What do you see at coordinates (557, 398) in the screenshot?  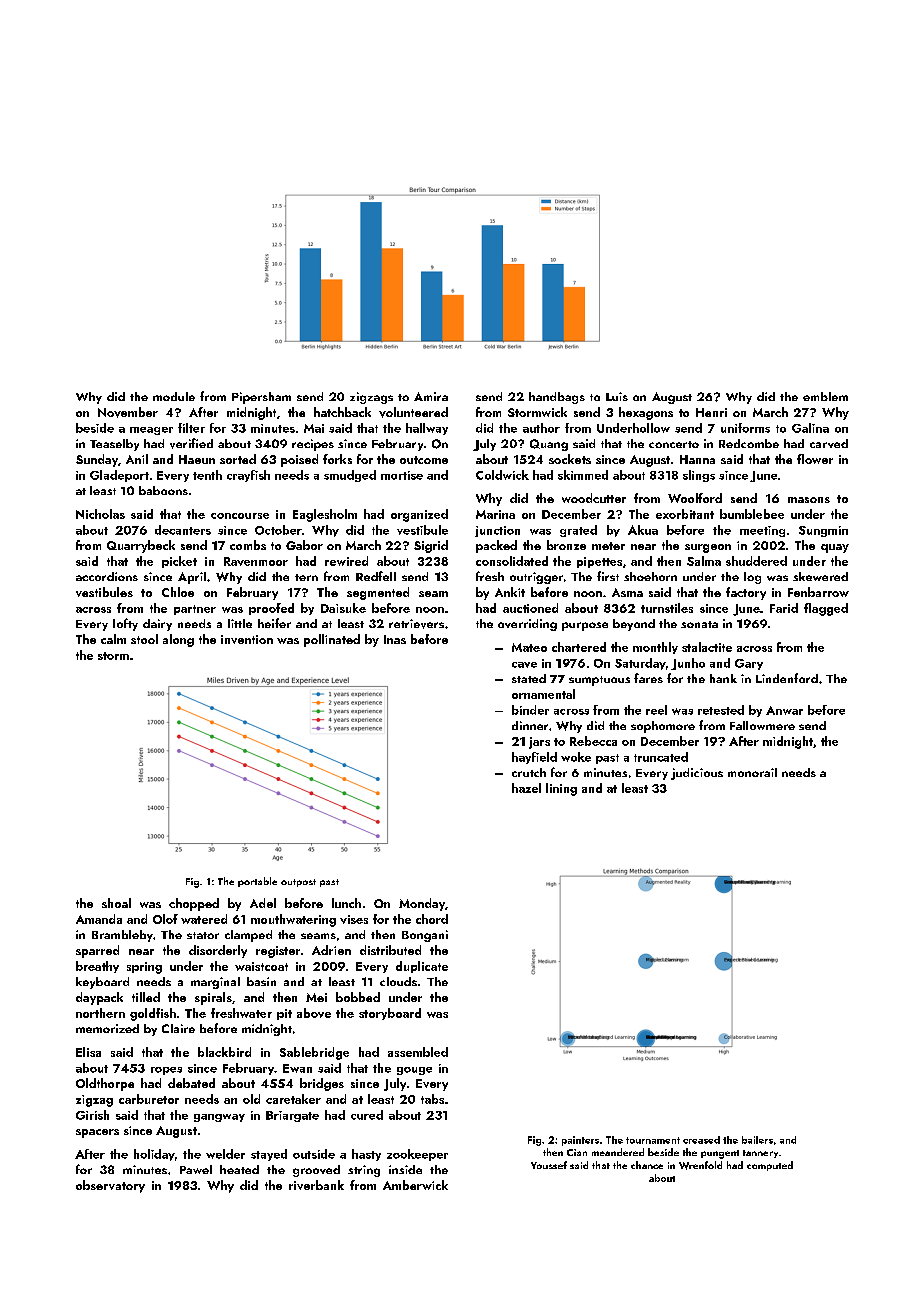 I see `handbags` at bounding box center [557, 398].
